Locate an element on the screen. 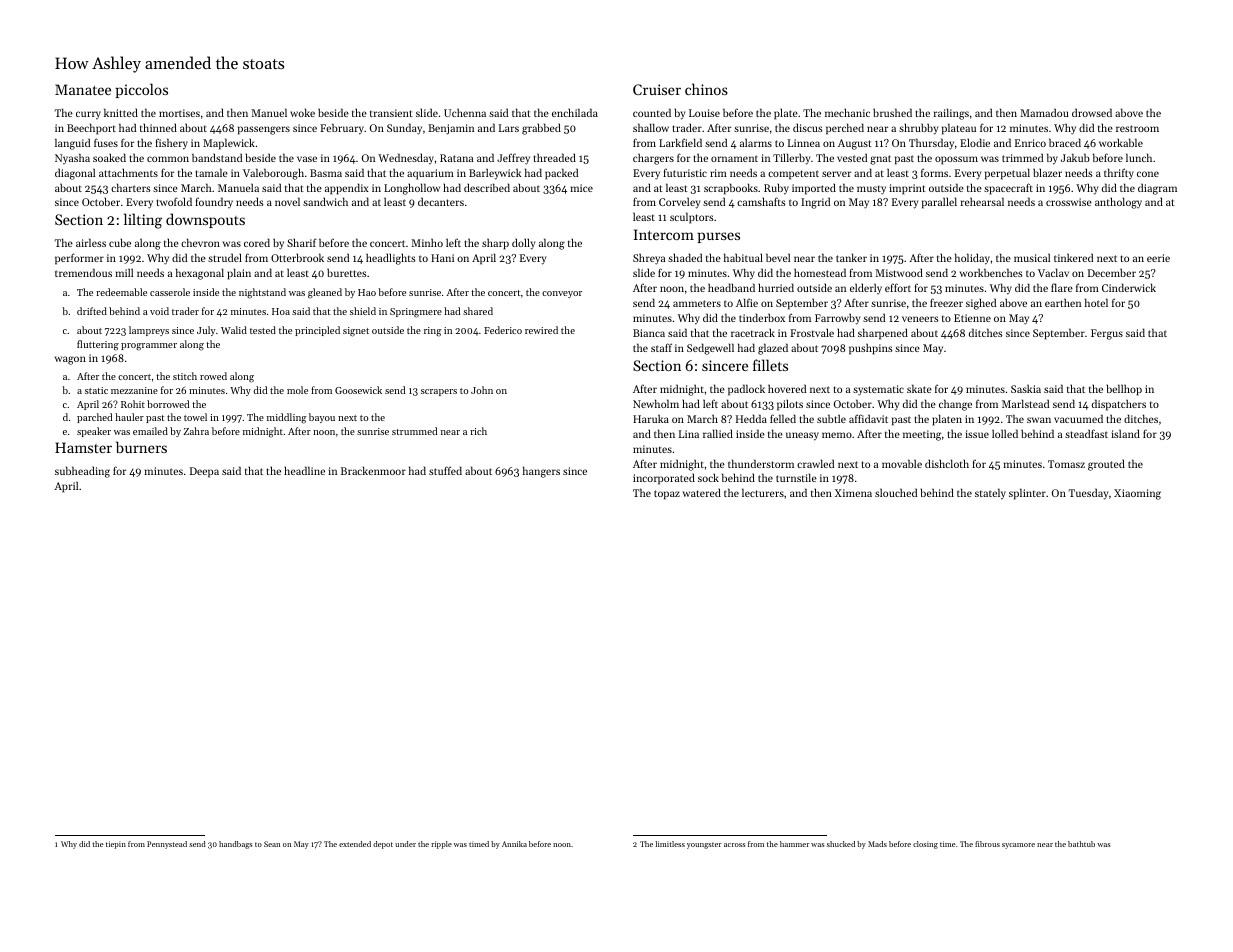  hexagonal is located at coordinates (200, 274).
